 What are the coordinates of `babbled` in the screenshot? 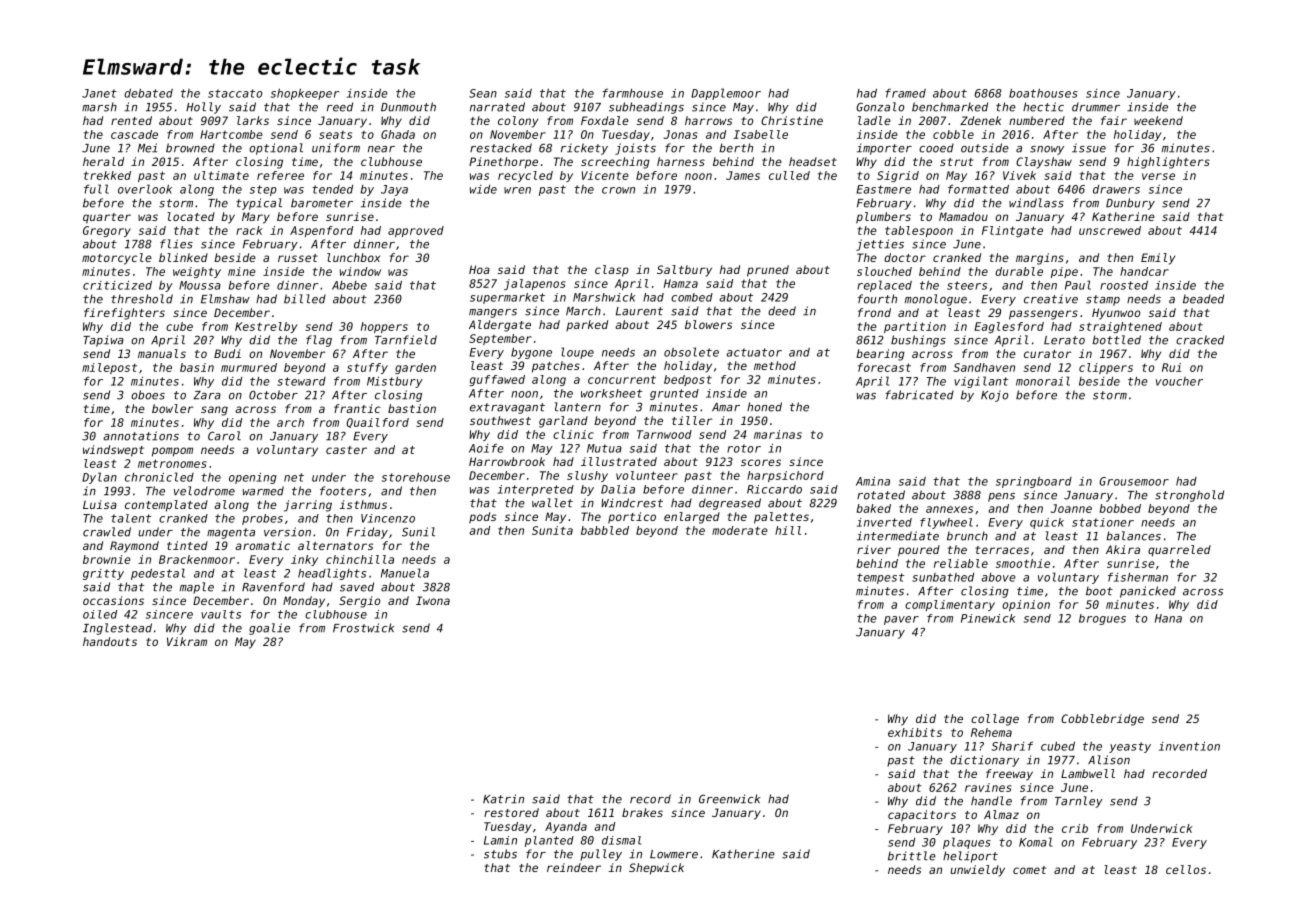 It's located at (605, 530).
